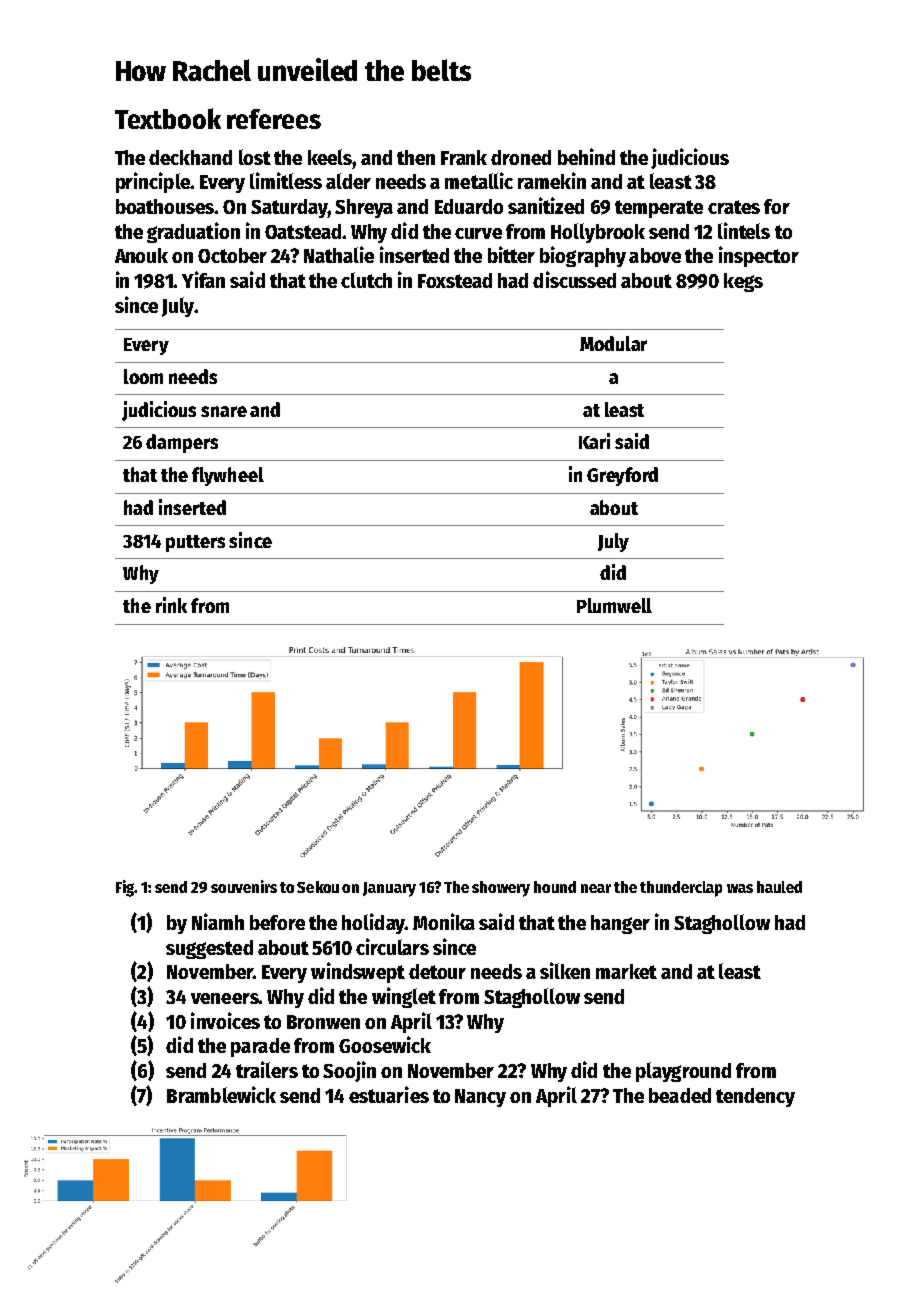  Describe the element at coordinates (744, 230) in the page. I see `lintels` at that location.
